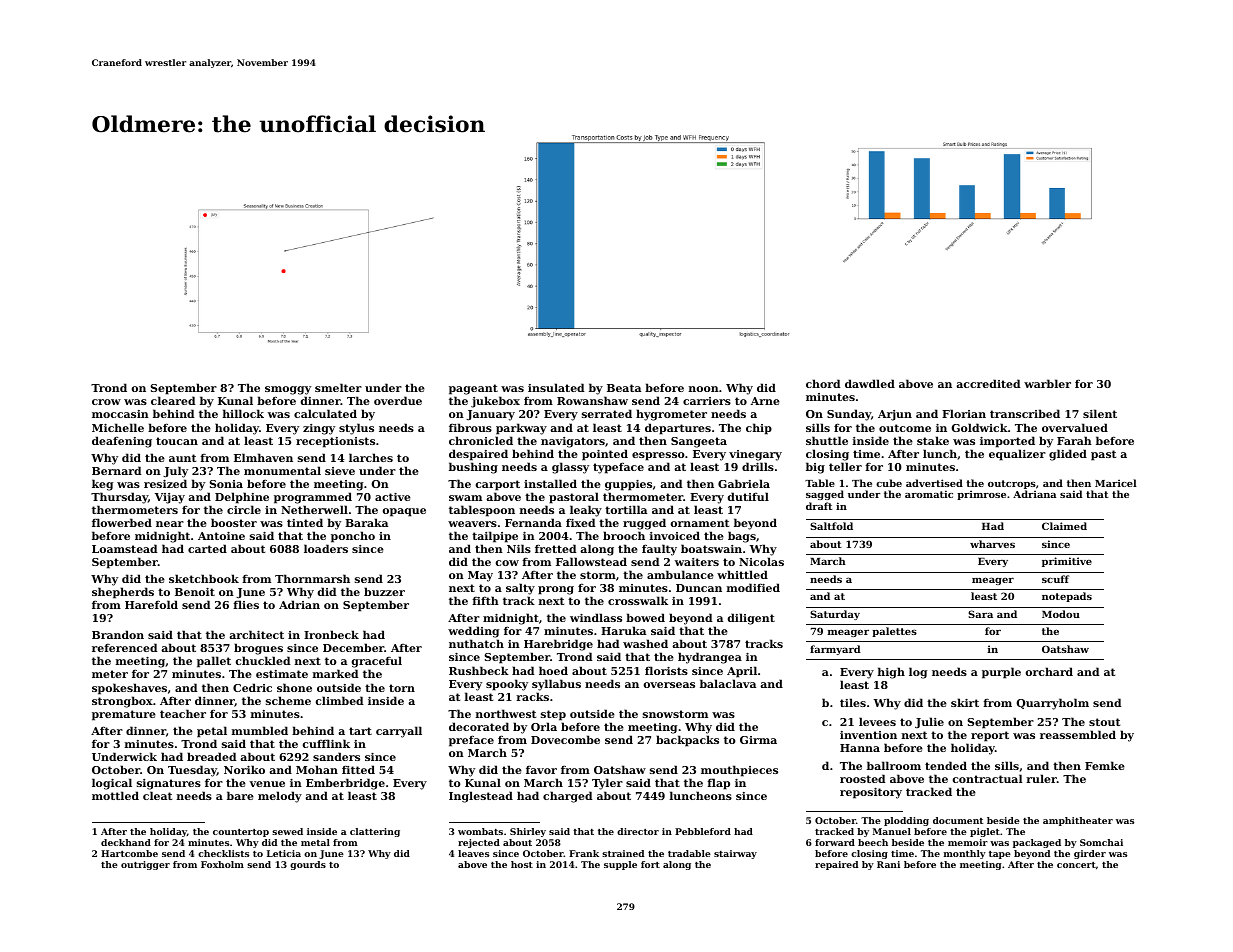 This page has height=952, width=1233. I want to click on scheme, so click(288, 700).
